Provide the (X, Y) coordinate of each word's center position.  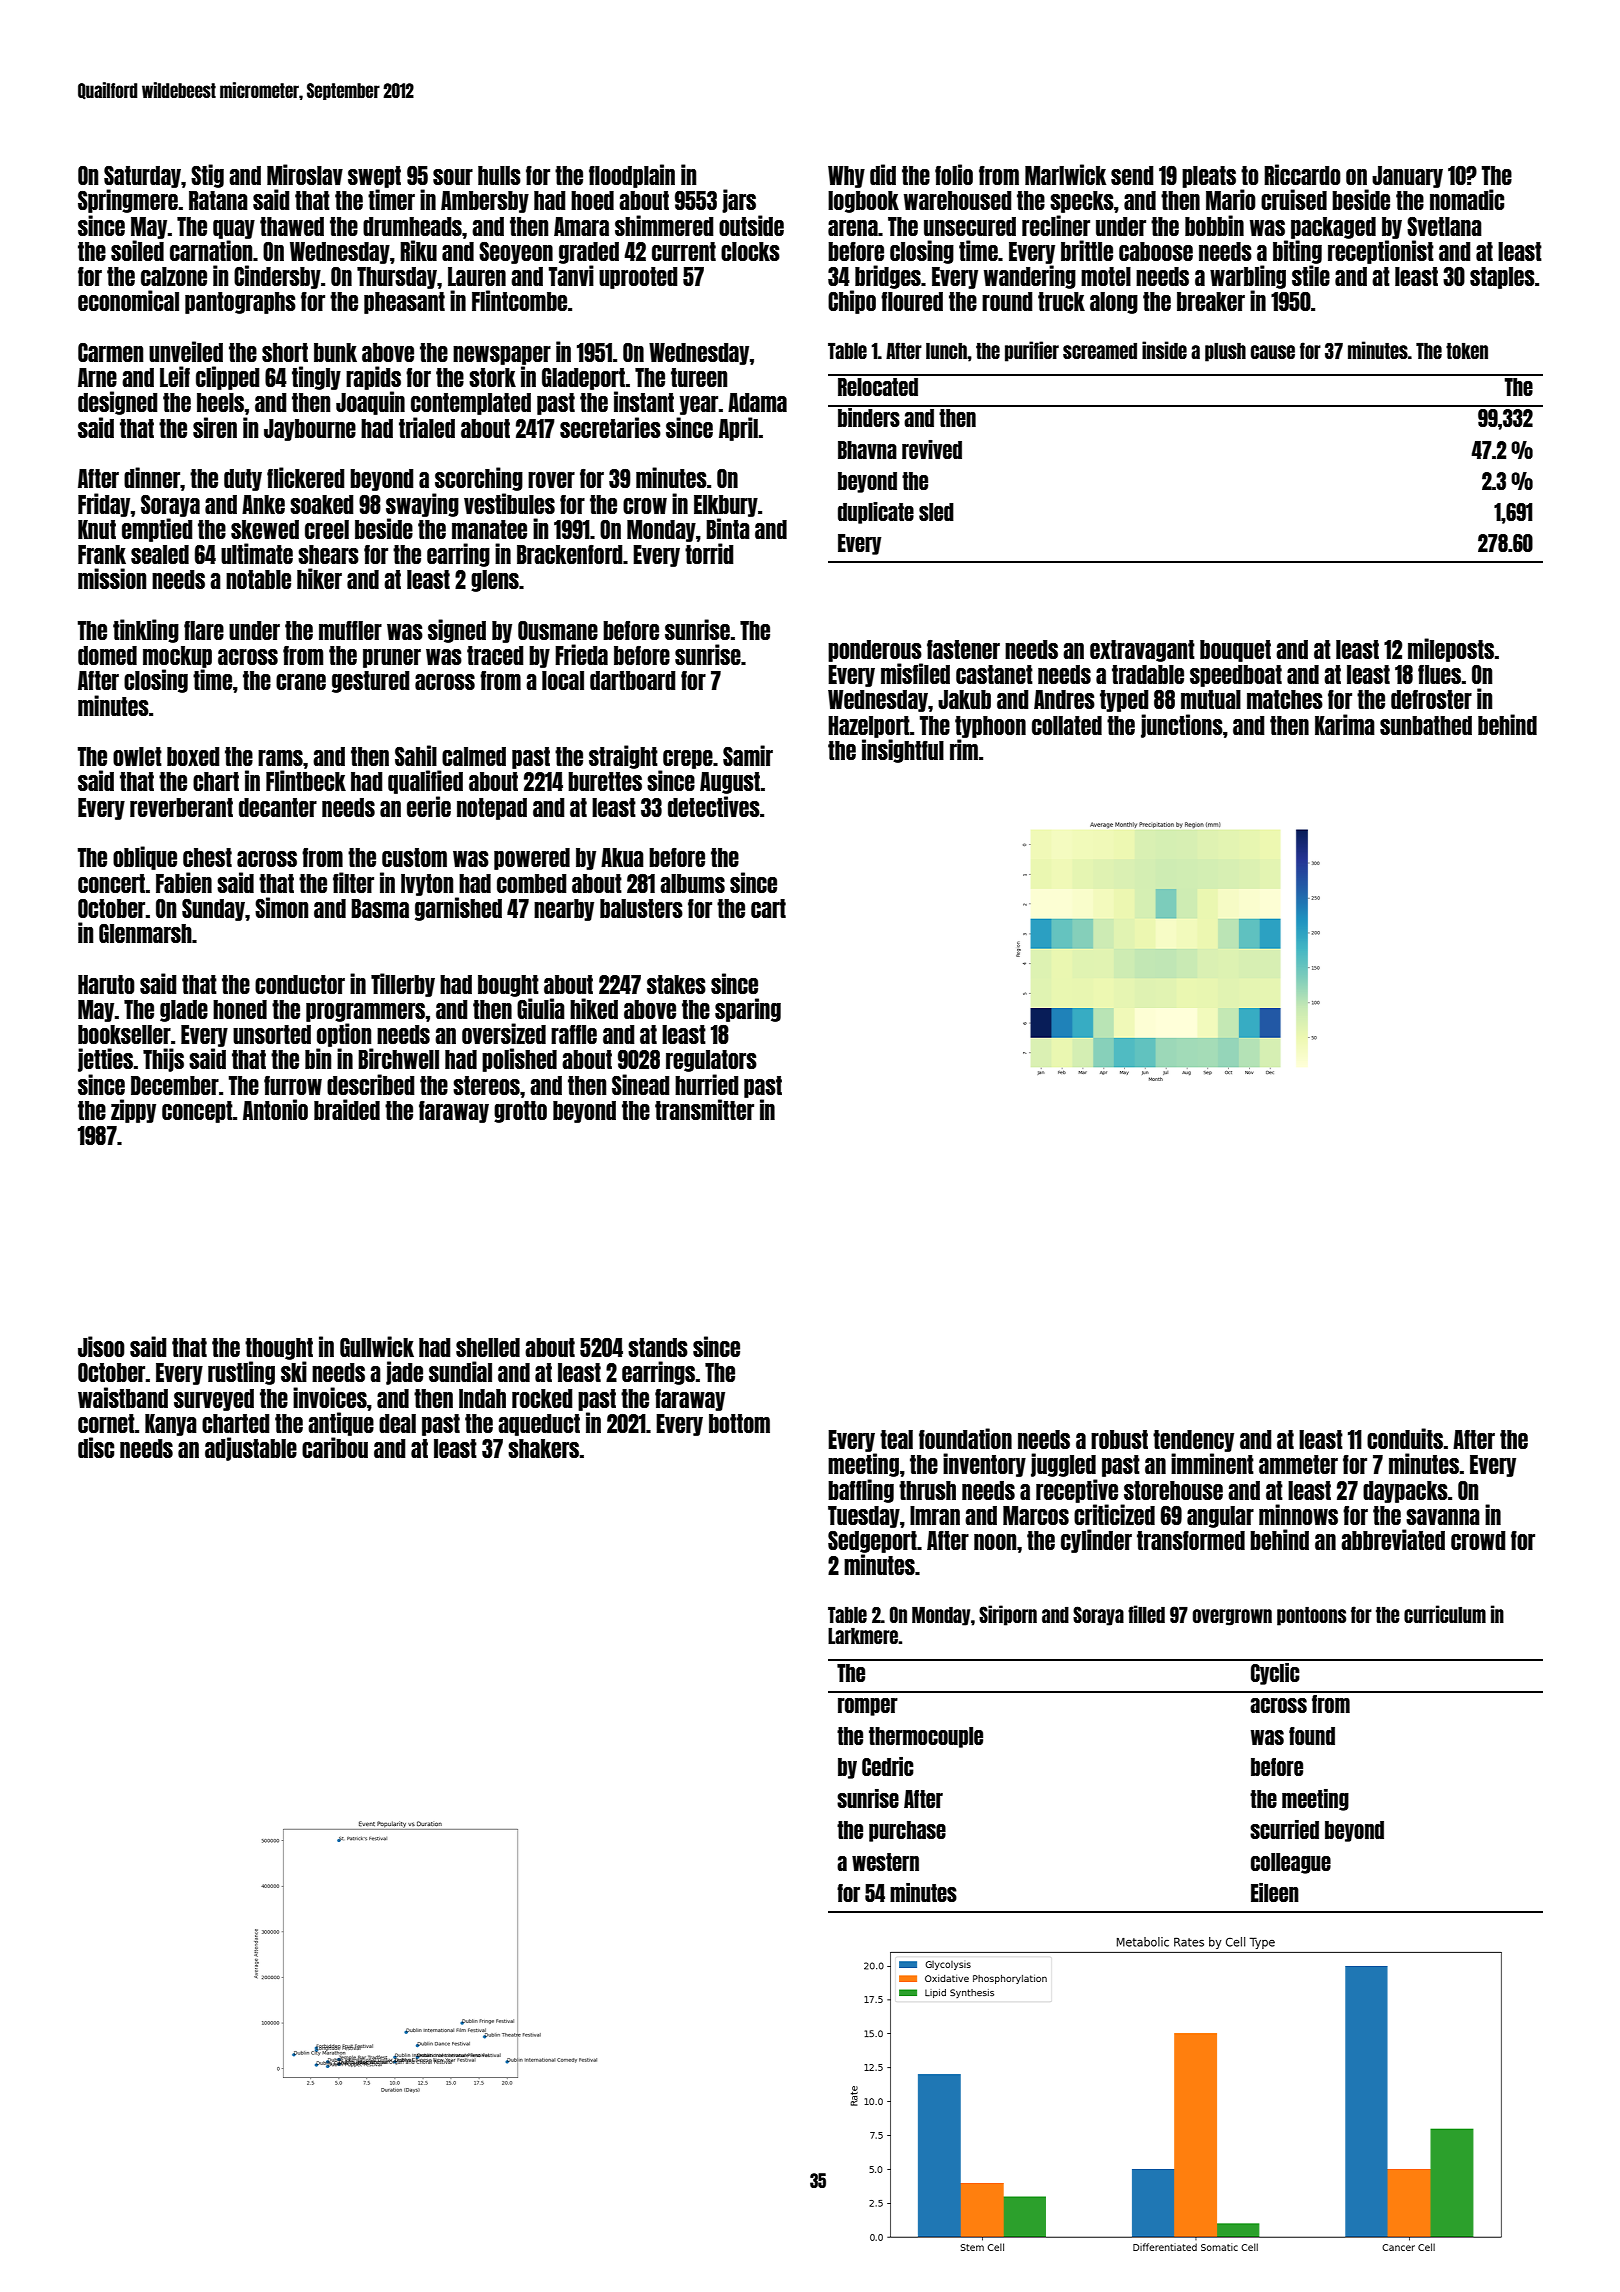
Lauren (477, 276)
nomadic (1467, 199)
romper (868, 1707)
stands (658, 1347)
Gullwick (377, 1346)
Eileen (1275, 1892)
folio (954, 174)
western (885, 1862)
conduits (1405, 1438)
